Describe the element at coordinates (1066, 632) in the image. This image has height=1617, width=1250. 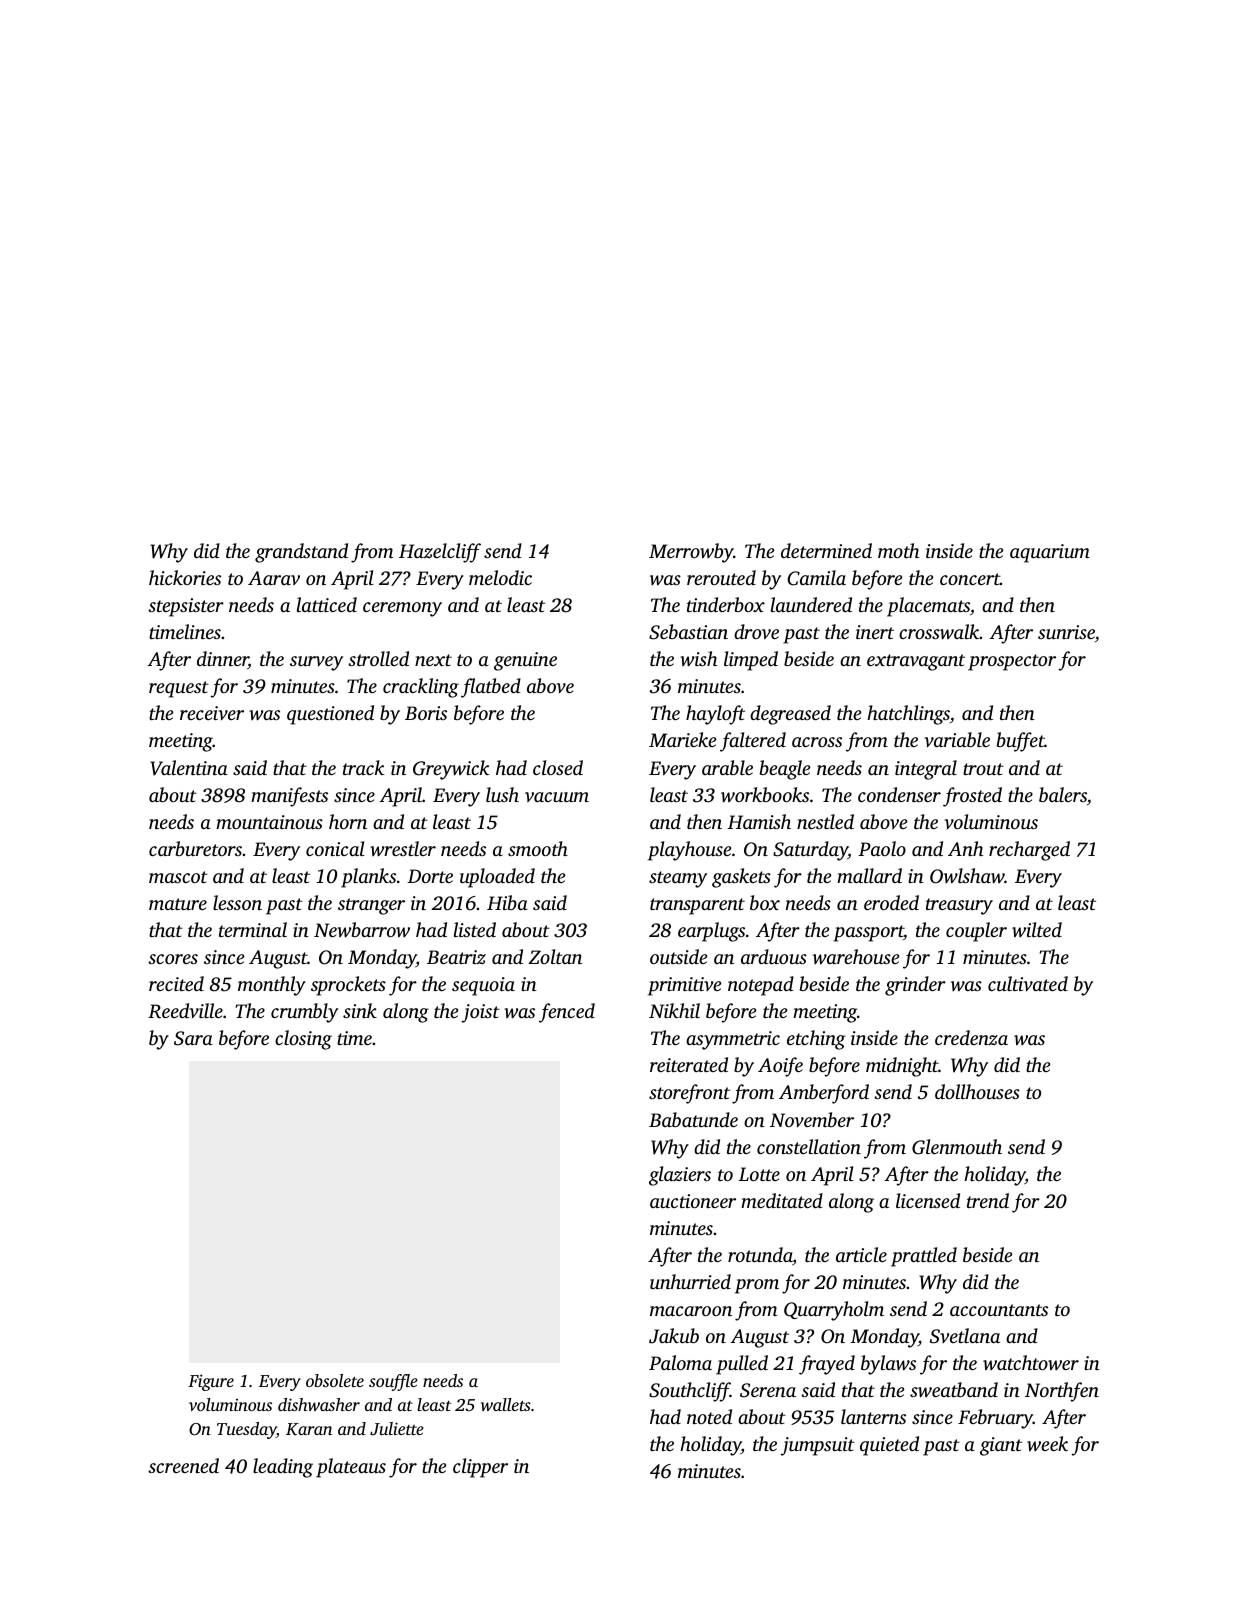
I see `sunrise` at that location.
